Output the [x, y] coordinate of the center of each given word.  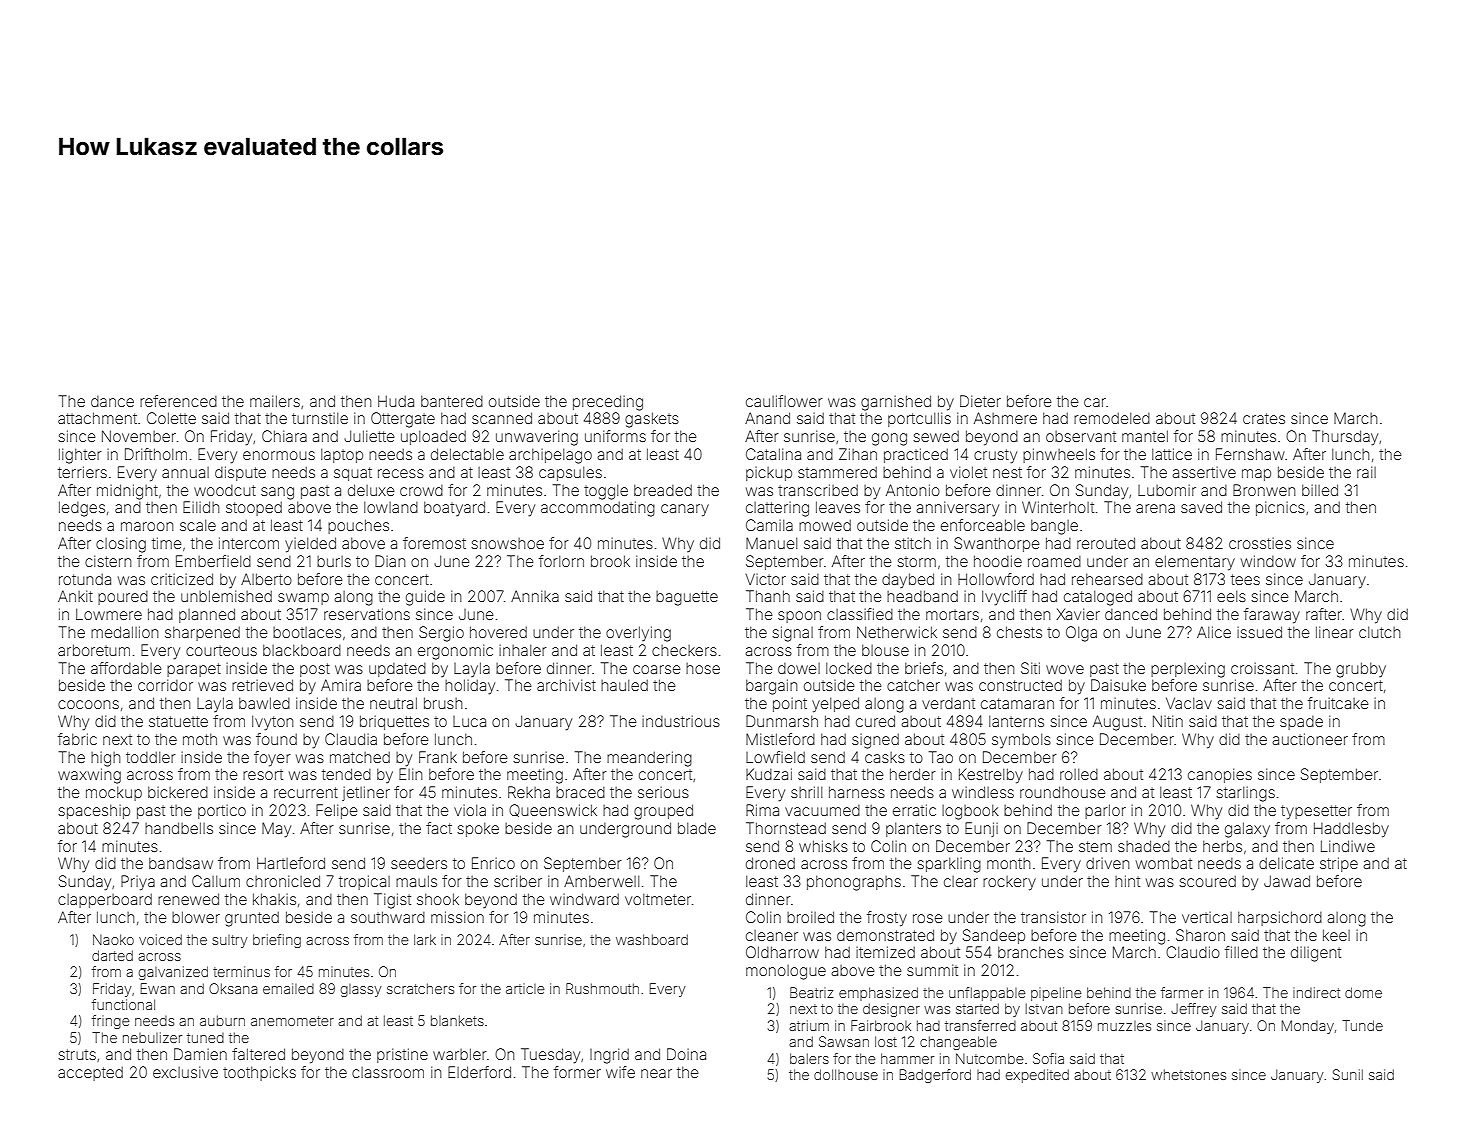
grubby [1361, 670]
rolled [1079, 774]
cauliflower [784, 401]
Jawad [1287, 881]
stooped [254, 509]
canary [685, 510]
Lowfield [775, 757]
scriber [518, 881]
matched [360, 757]
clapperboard [105, 901]
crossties [1260, 543]
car [1095, 402]
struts [77, 1054]
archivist [566, 685]
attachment [97, 418]
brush [443, 703]
